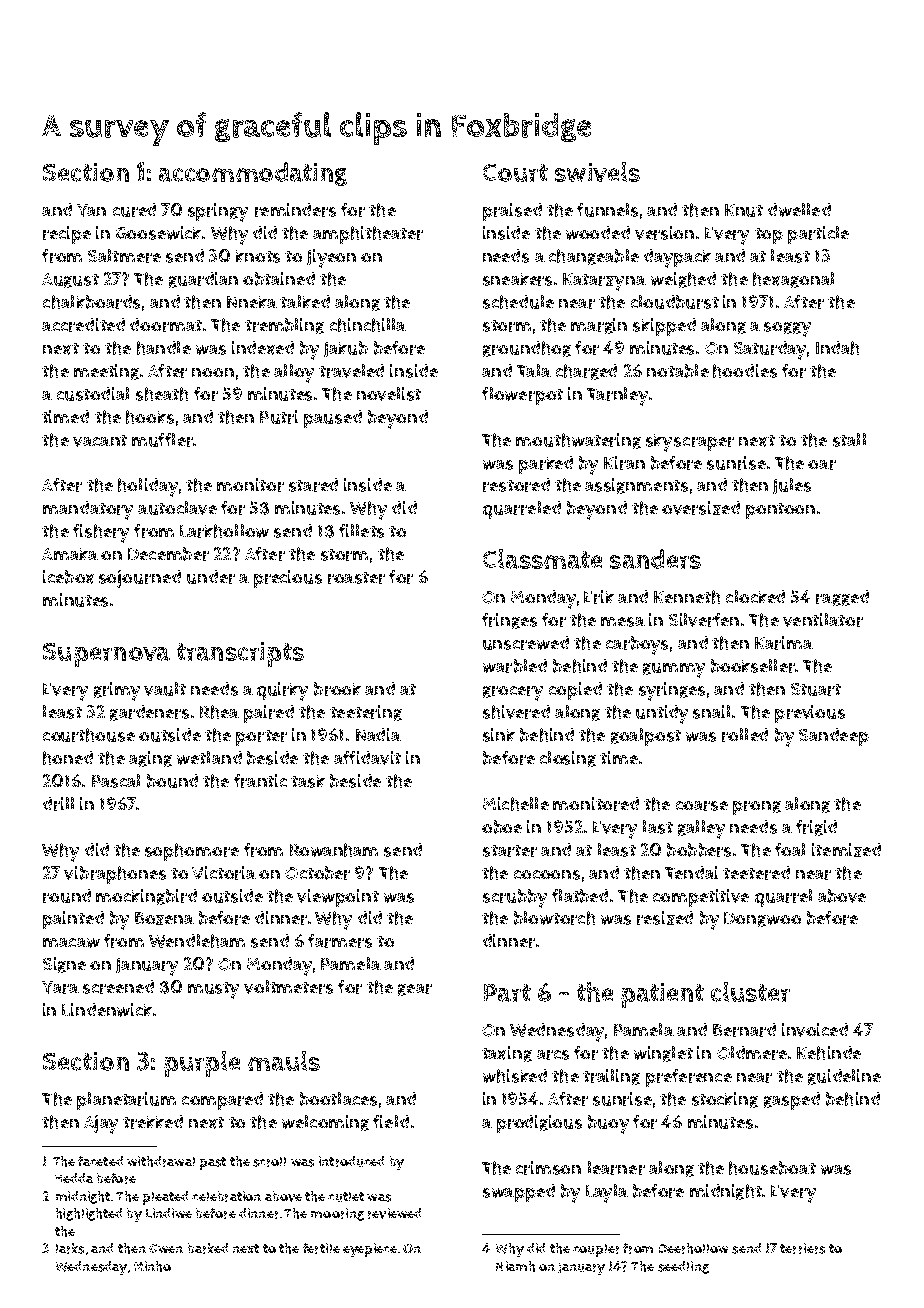 This page has width=924, height=1308. What do you see at coordinates (755, 596) in the page?
I see `clocked` at bounding box center [755, 596].
